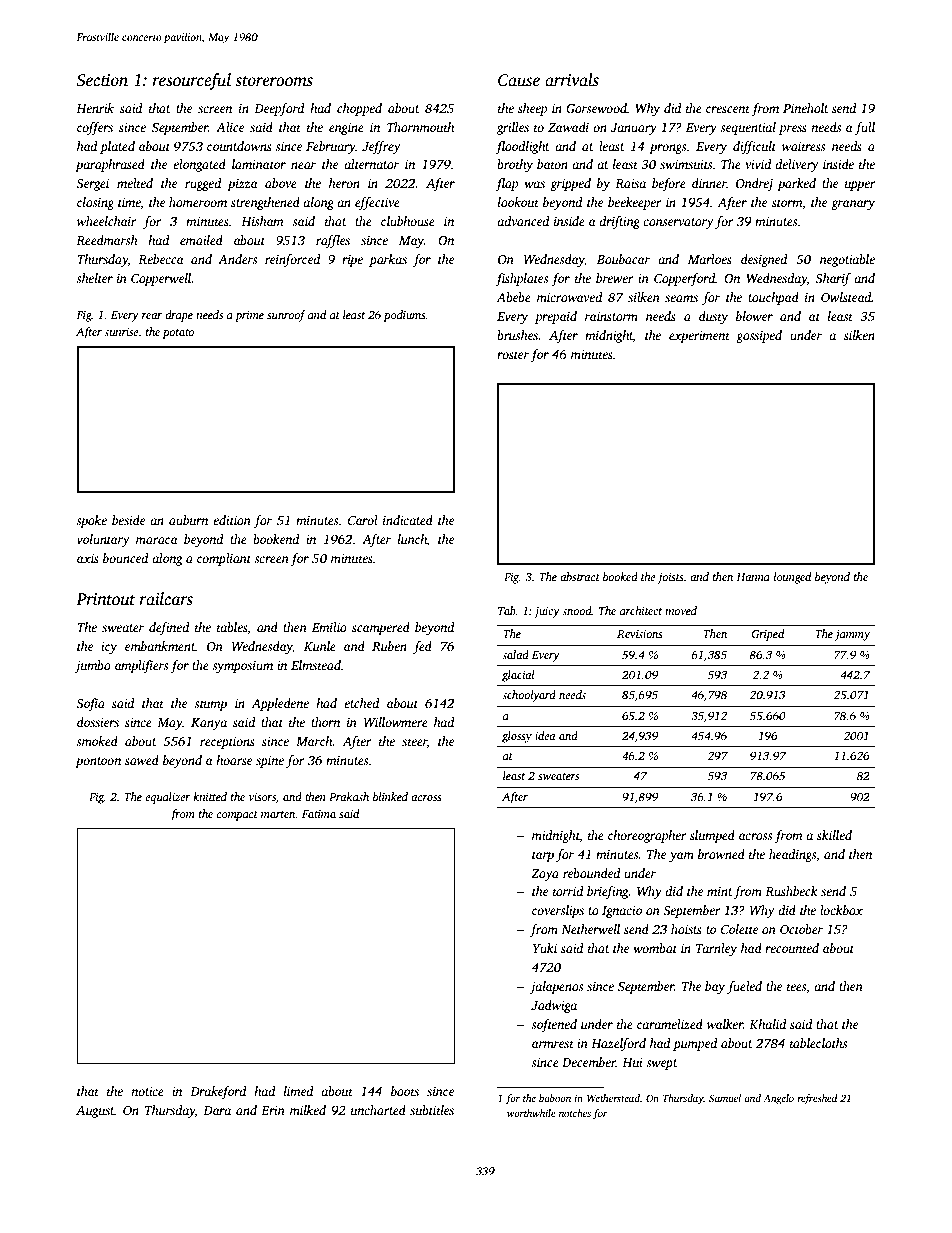 The width and height of the screenshot is (952, 1233). What do you see at coordinates (572, 79) in the screenshot?
I see `arrivals` at bounding box center [572, 79].
